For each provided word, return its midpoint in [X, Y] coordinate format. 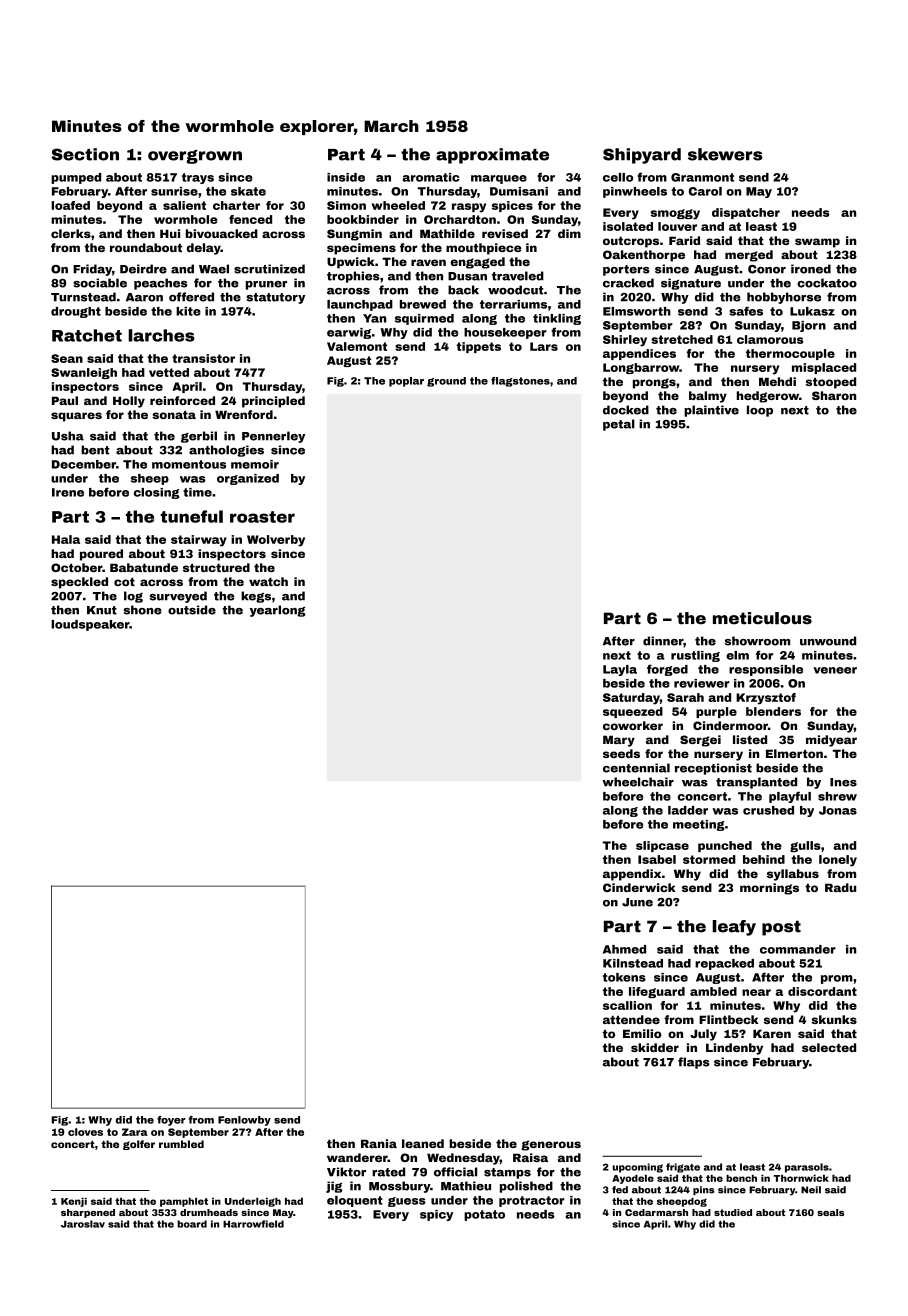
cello [618, 177]
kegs [256, 597]
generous [551, 1145]
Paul [65, 400]
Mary [619, 741]
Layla [620, 670]
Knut [102, 610]
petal [619, 425]
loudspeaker [90, 625]
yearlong [278, 611]
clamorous [770, 339]
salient [184, 205]
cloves [85, 1132]
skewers [725, 154]
